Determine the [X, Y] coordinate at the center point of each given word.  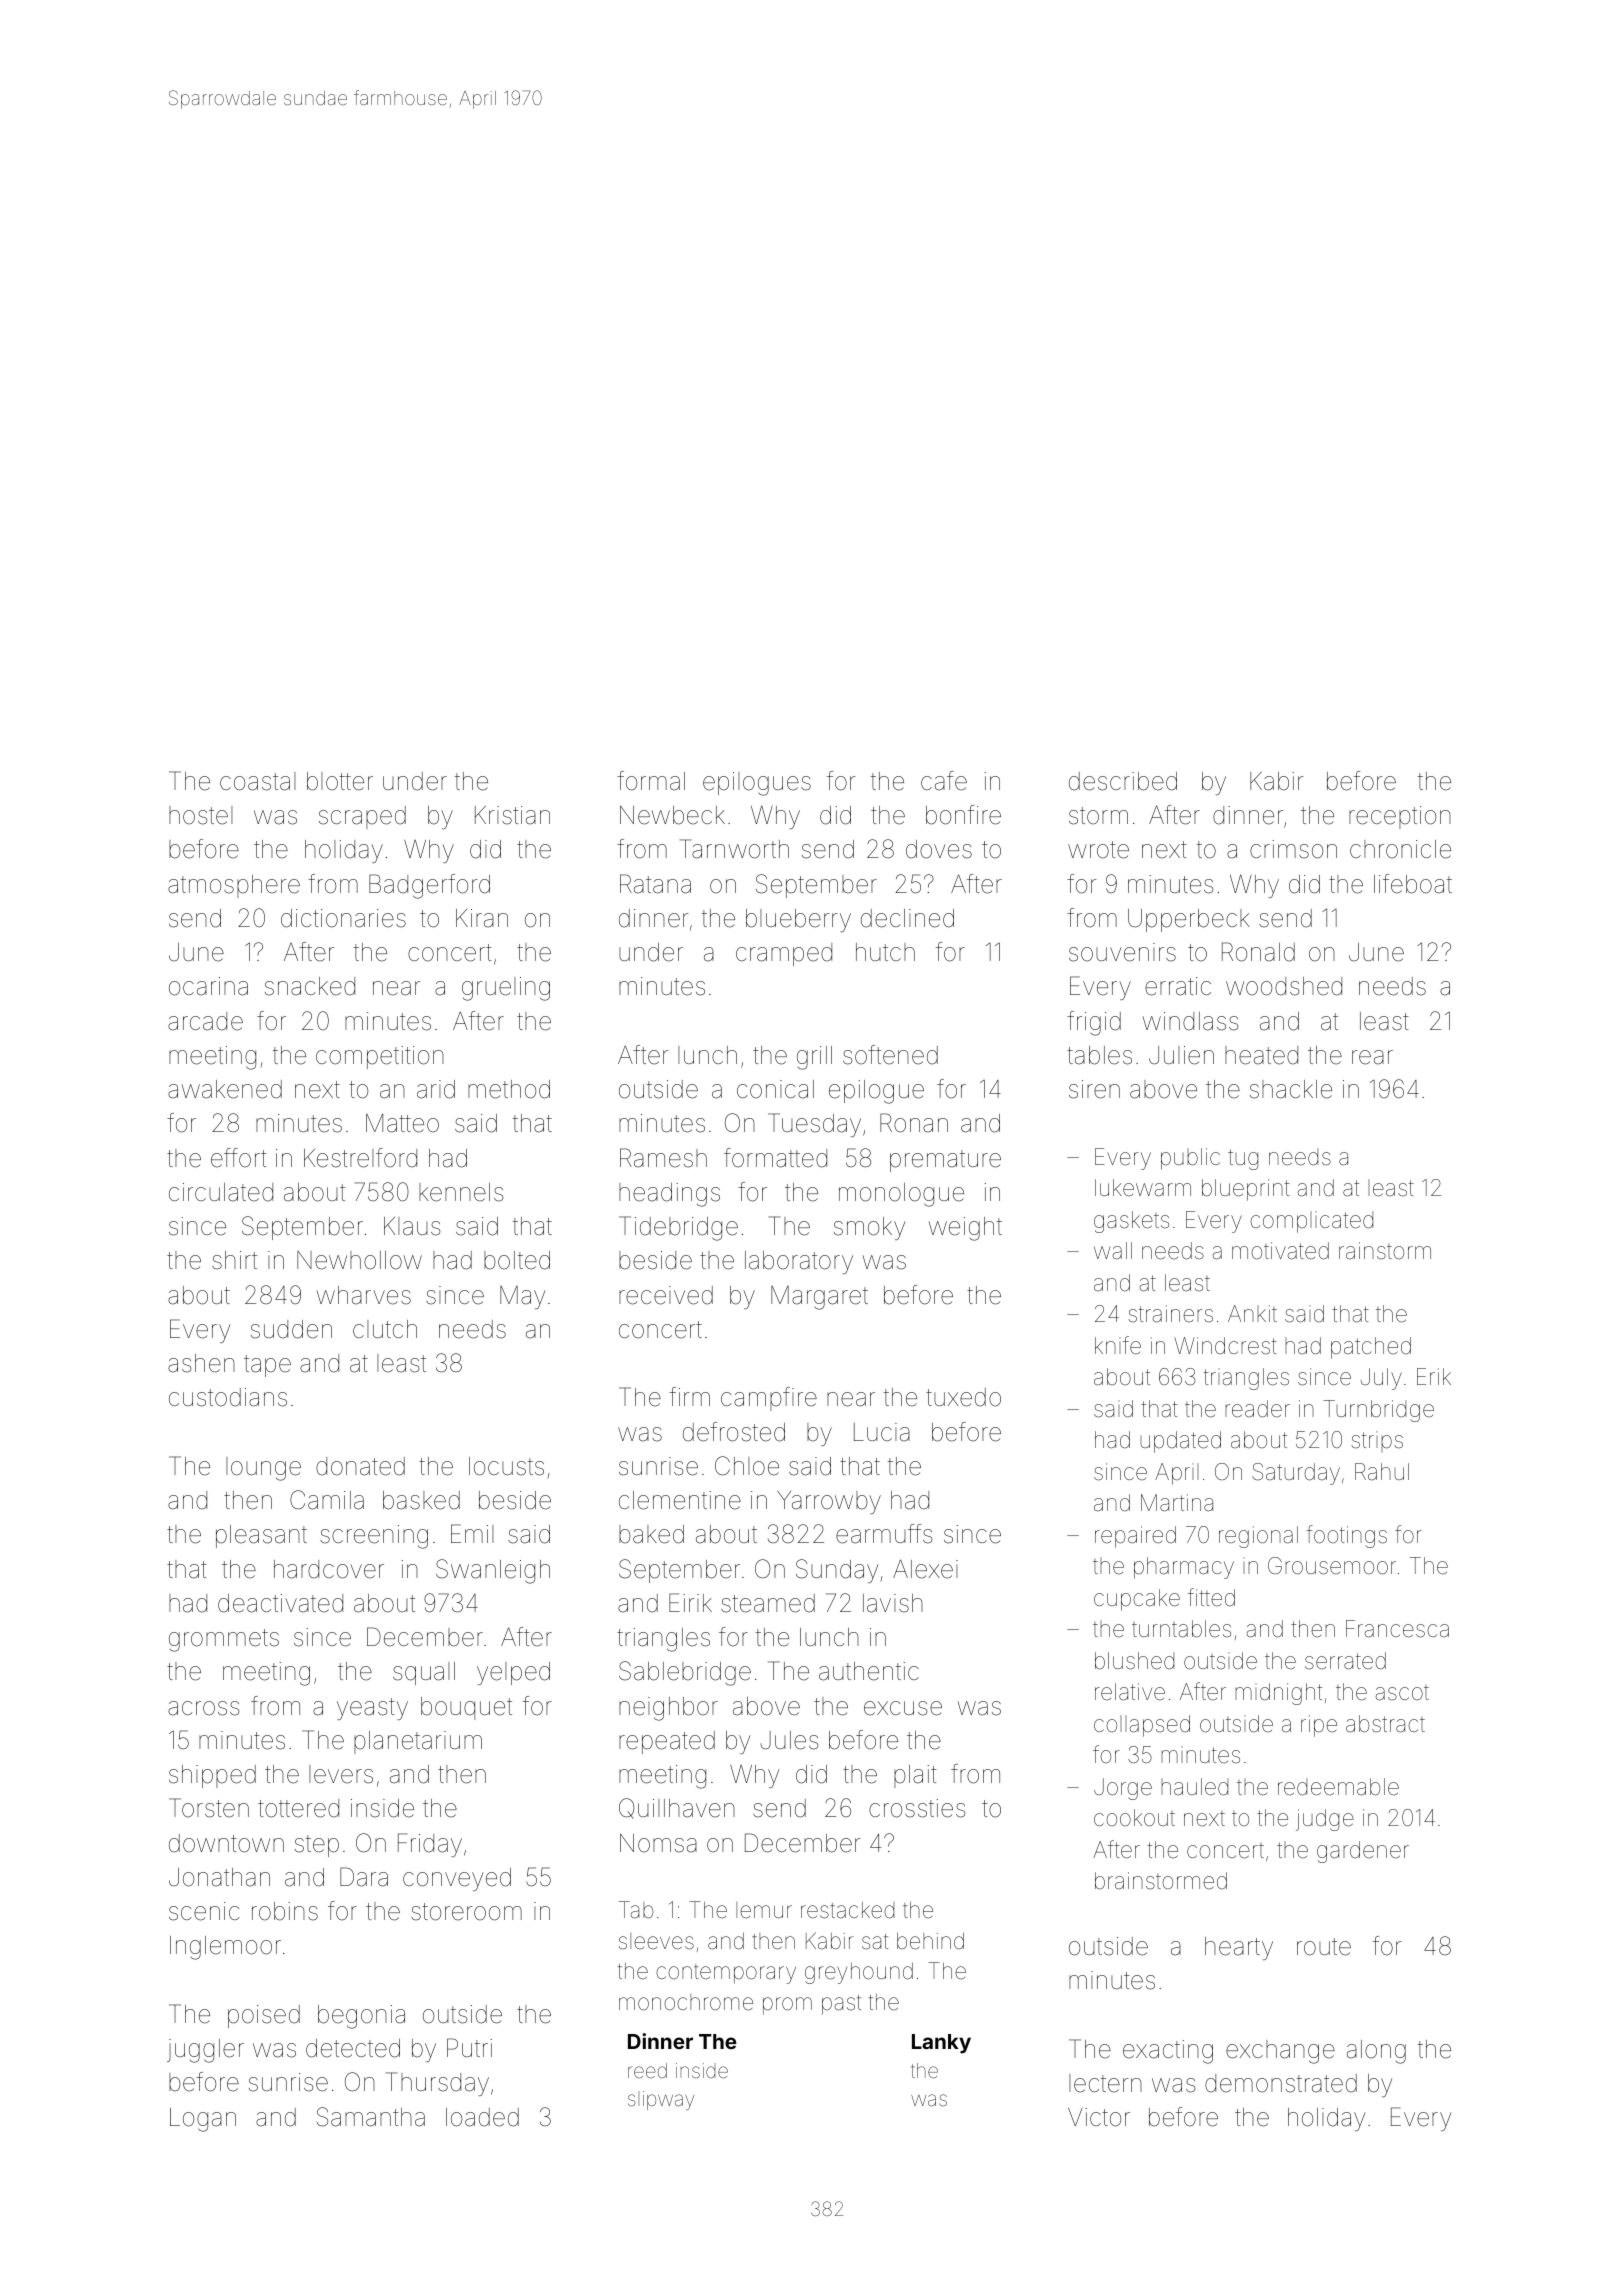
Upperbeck [1189, 920]
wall [1113, 1251]
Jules [789, 1740]
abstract [1385, 1724]
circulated [221, 1192]
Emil [472, 1533]
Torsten [209, 1808]
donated [360, 1466]
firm [689, 1396]
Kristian [512, 815]
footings [1346, 1536]
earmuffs [884, 1534]
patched [1371, 1348]
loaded [482, 2117]
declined [907, 918]
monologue [901, 1195]
